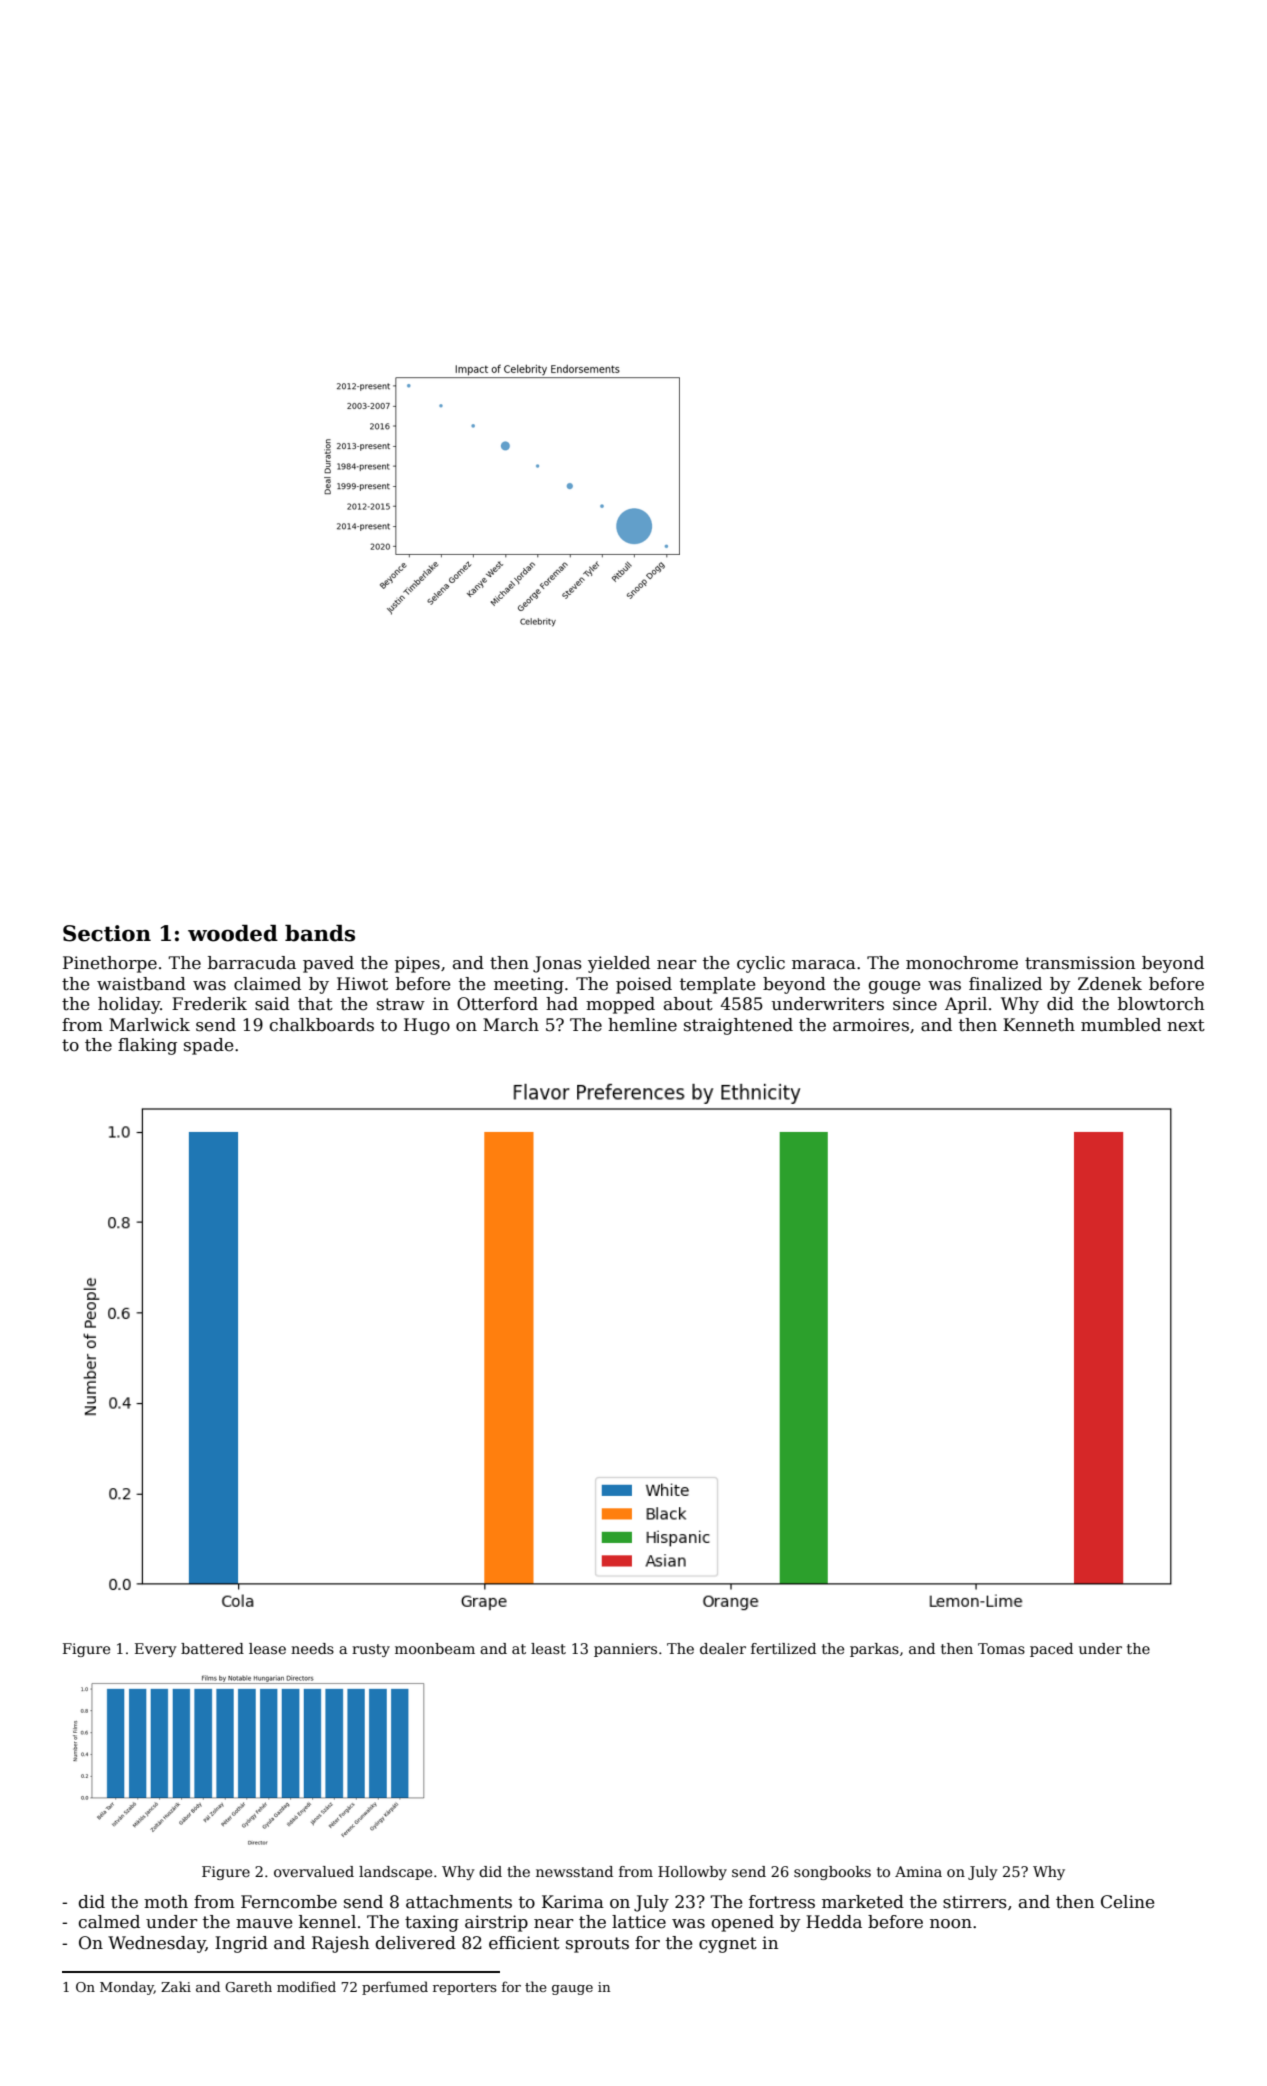  What do you see at coordinates (156, 1650) in the document?
I see `Every` at bounding box center [156, 1650].
